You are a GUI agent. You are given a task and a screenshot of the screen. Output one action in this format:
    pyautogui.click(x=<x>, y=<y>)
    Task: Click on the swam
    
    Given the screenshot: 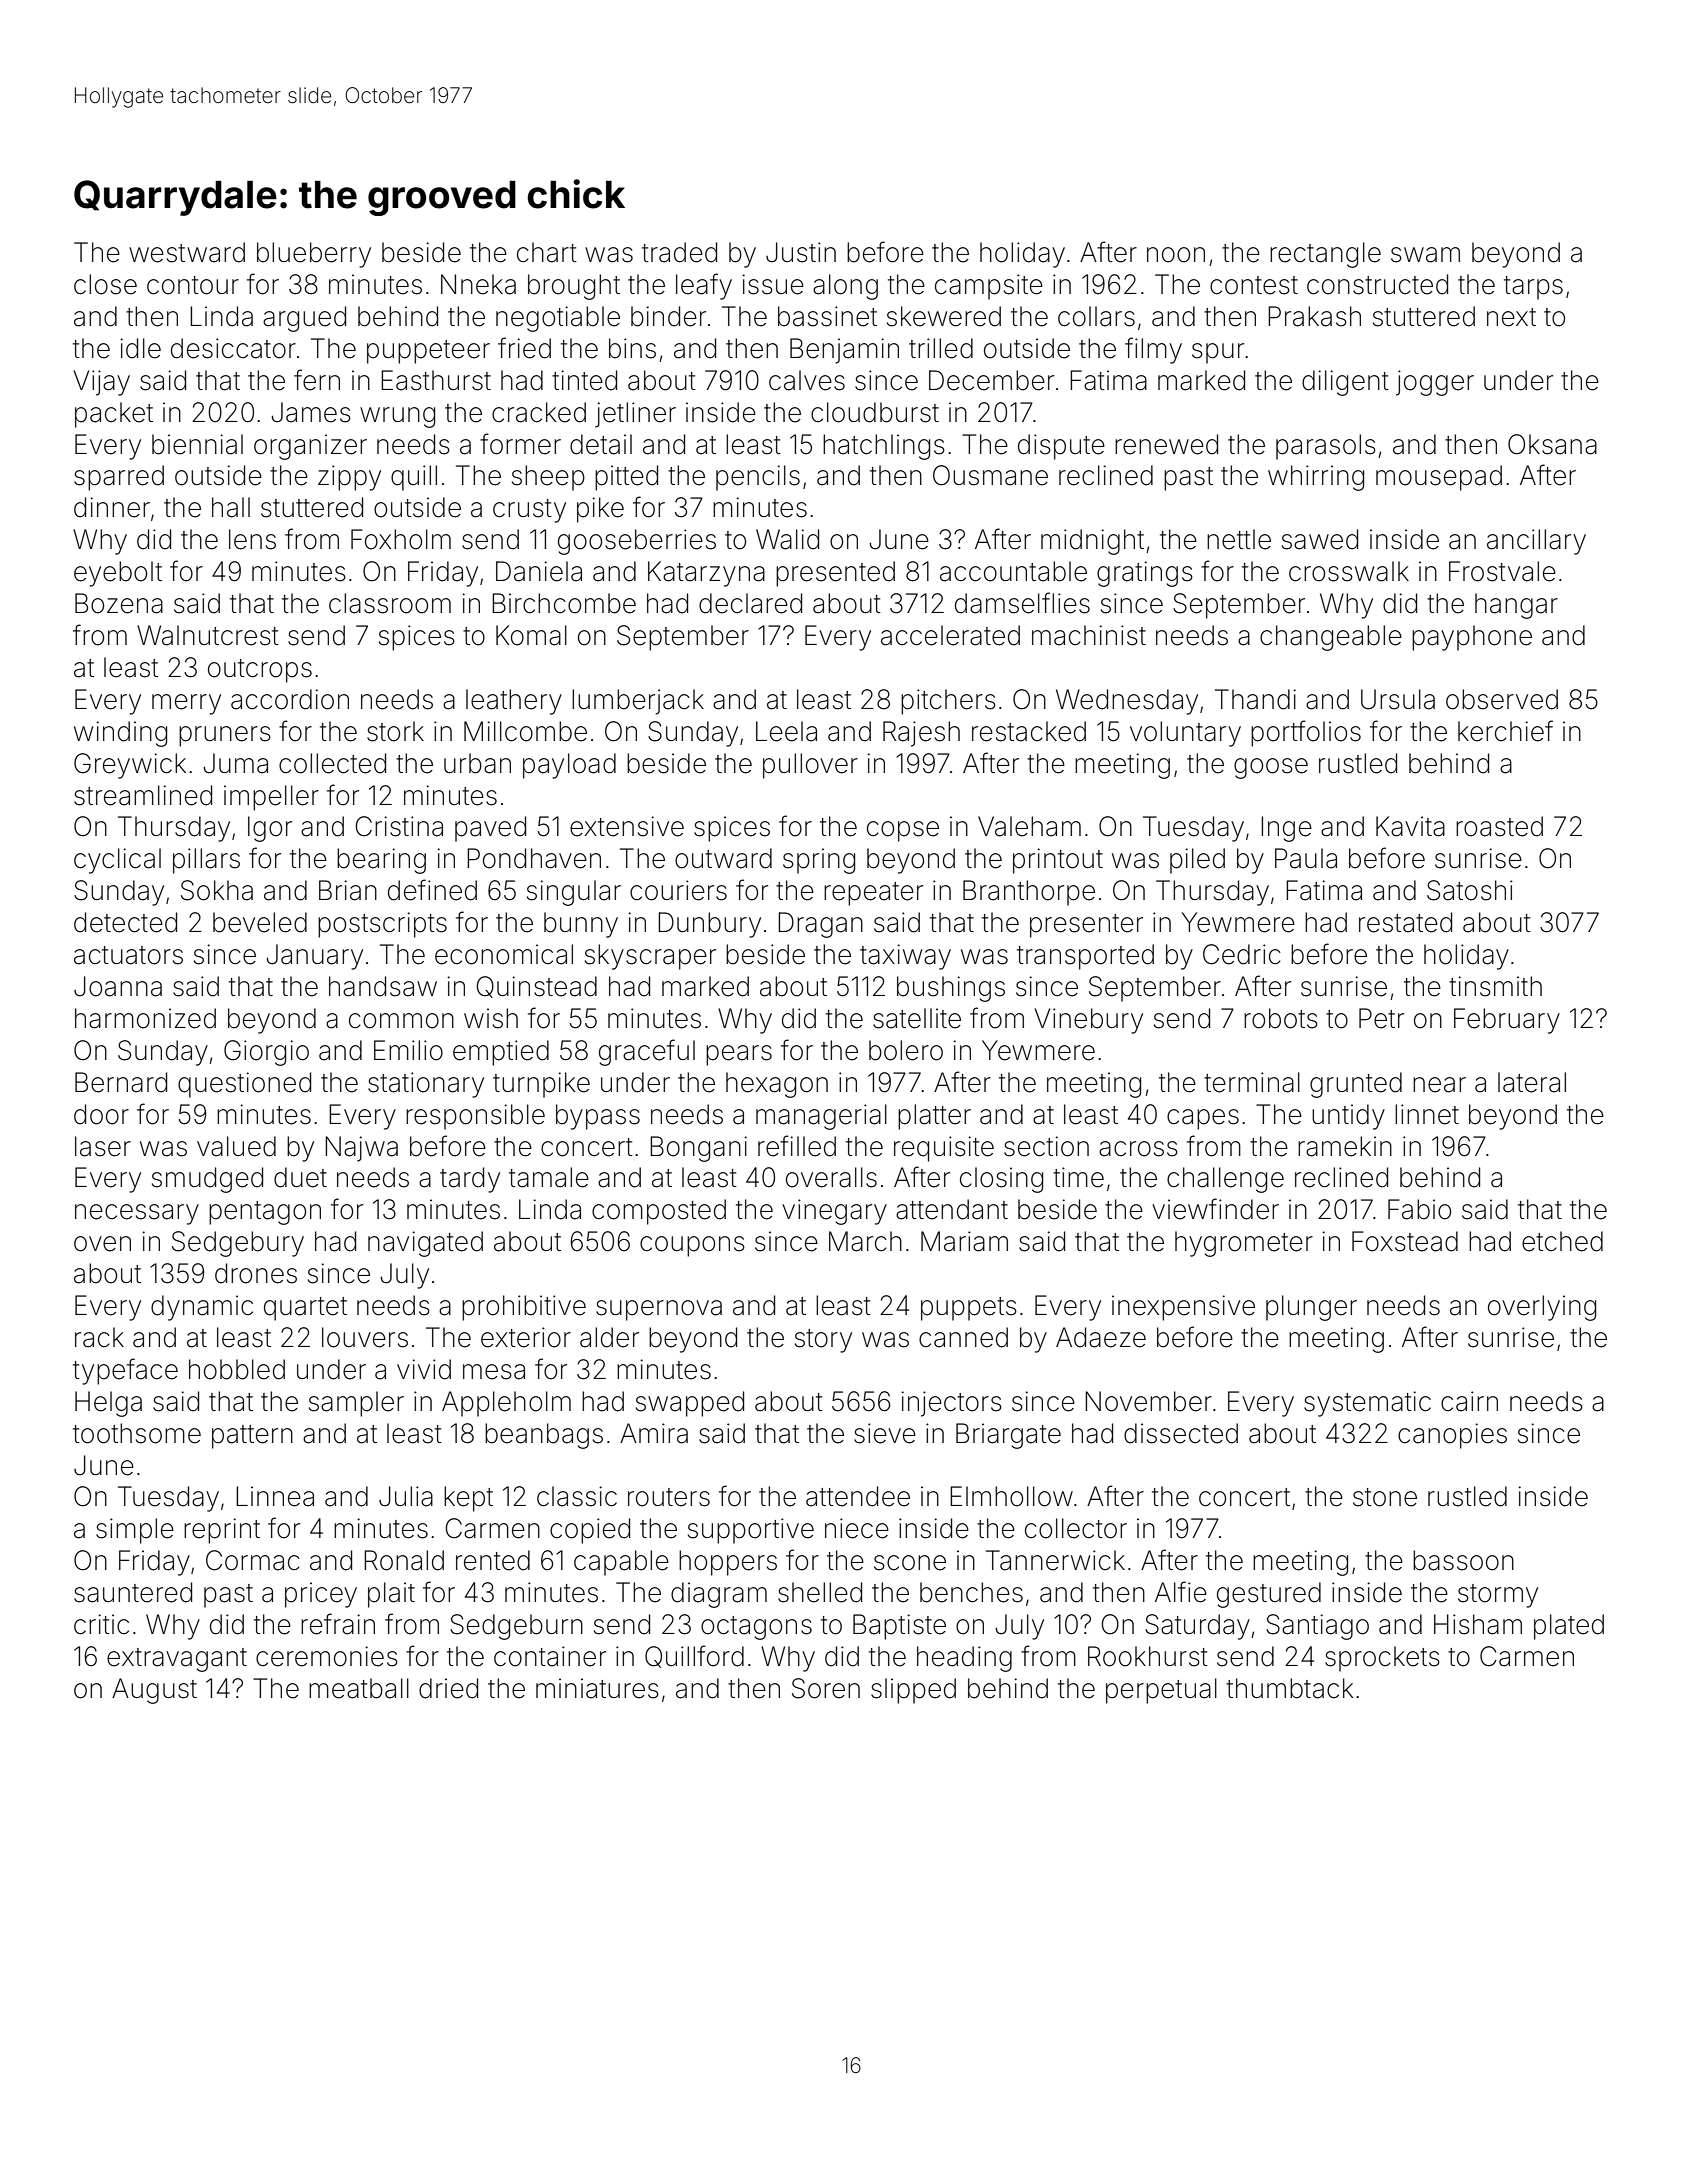 What is the action you would take?
    pyautogui.click(x=1425, y=255)
